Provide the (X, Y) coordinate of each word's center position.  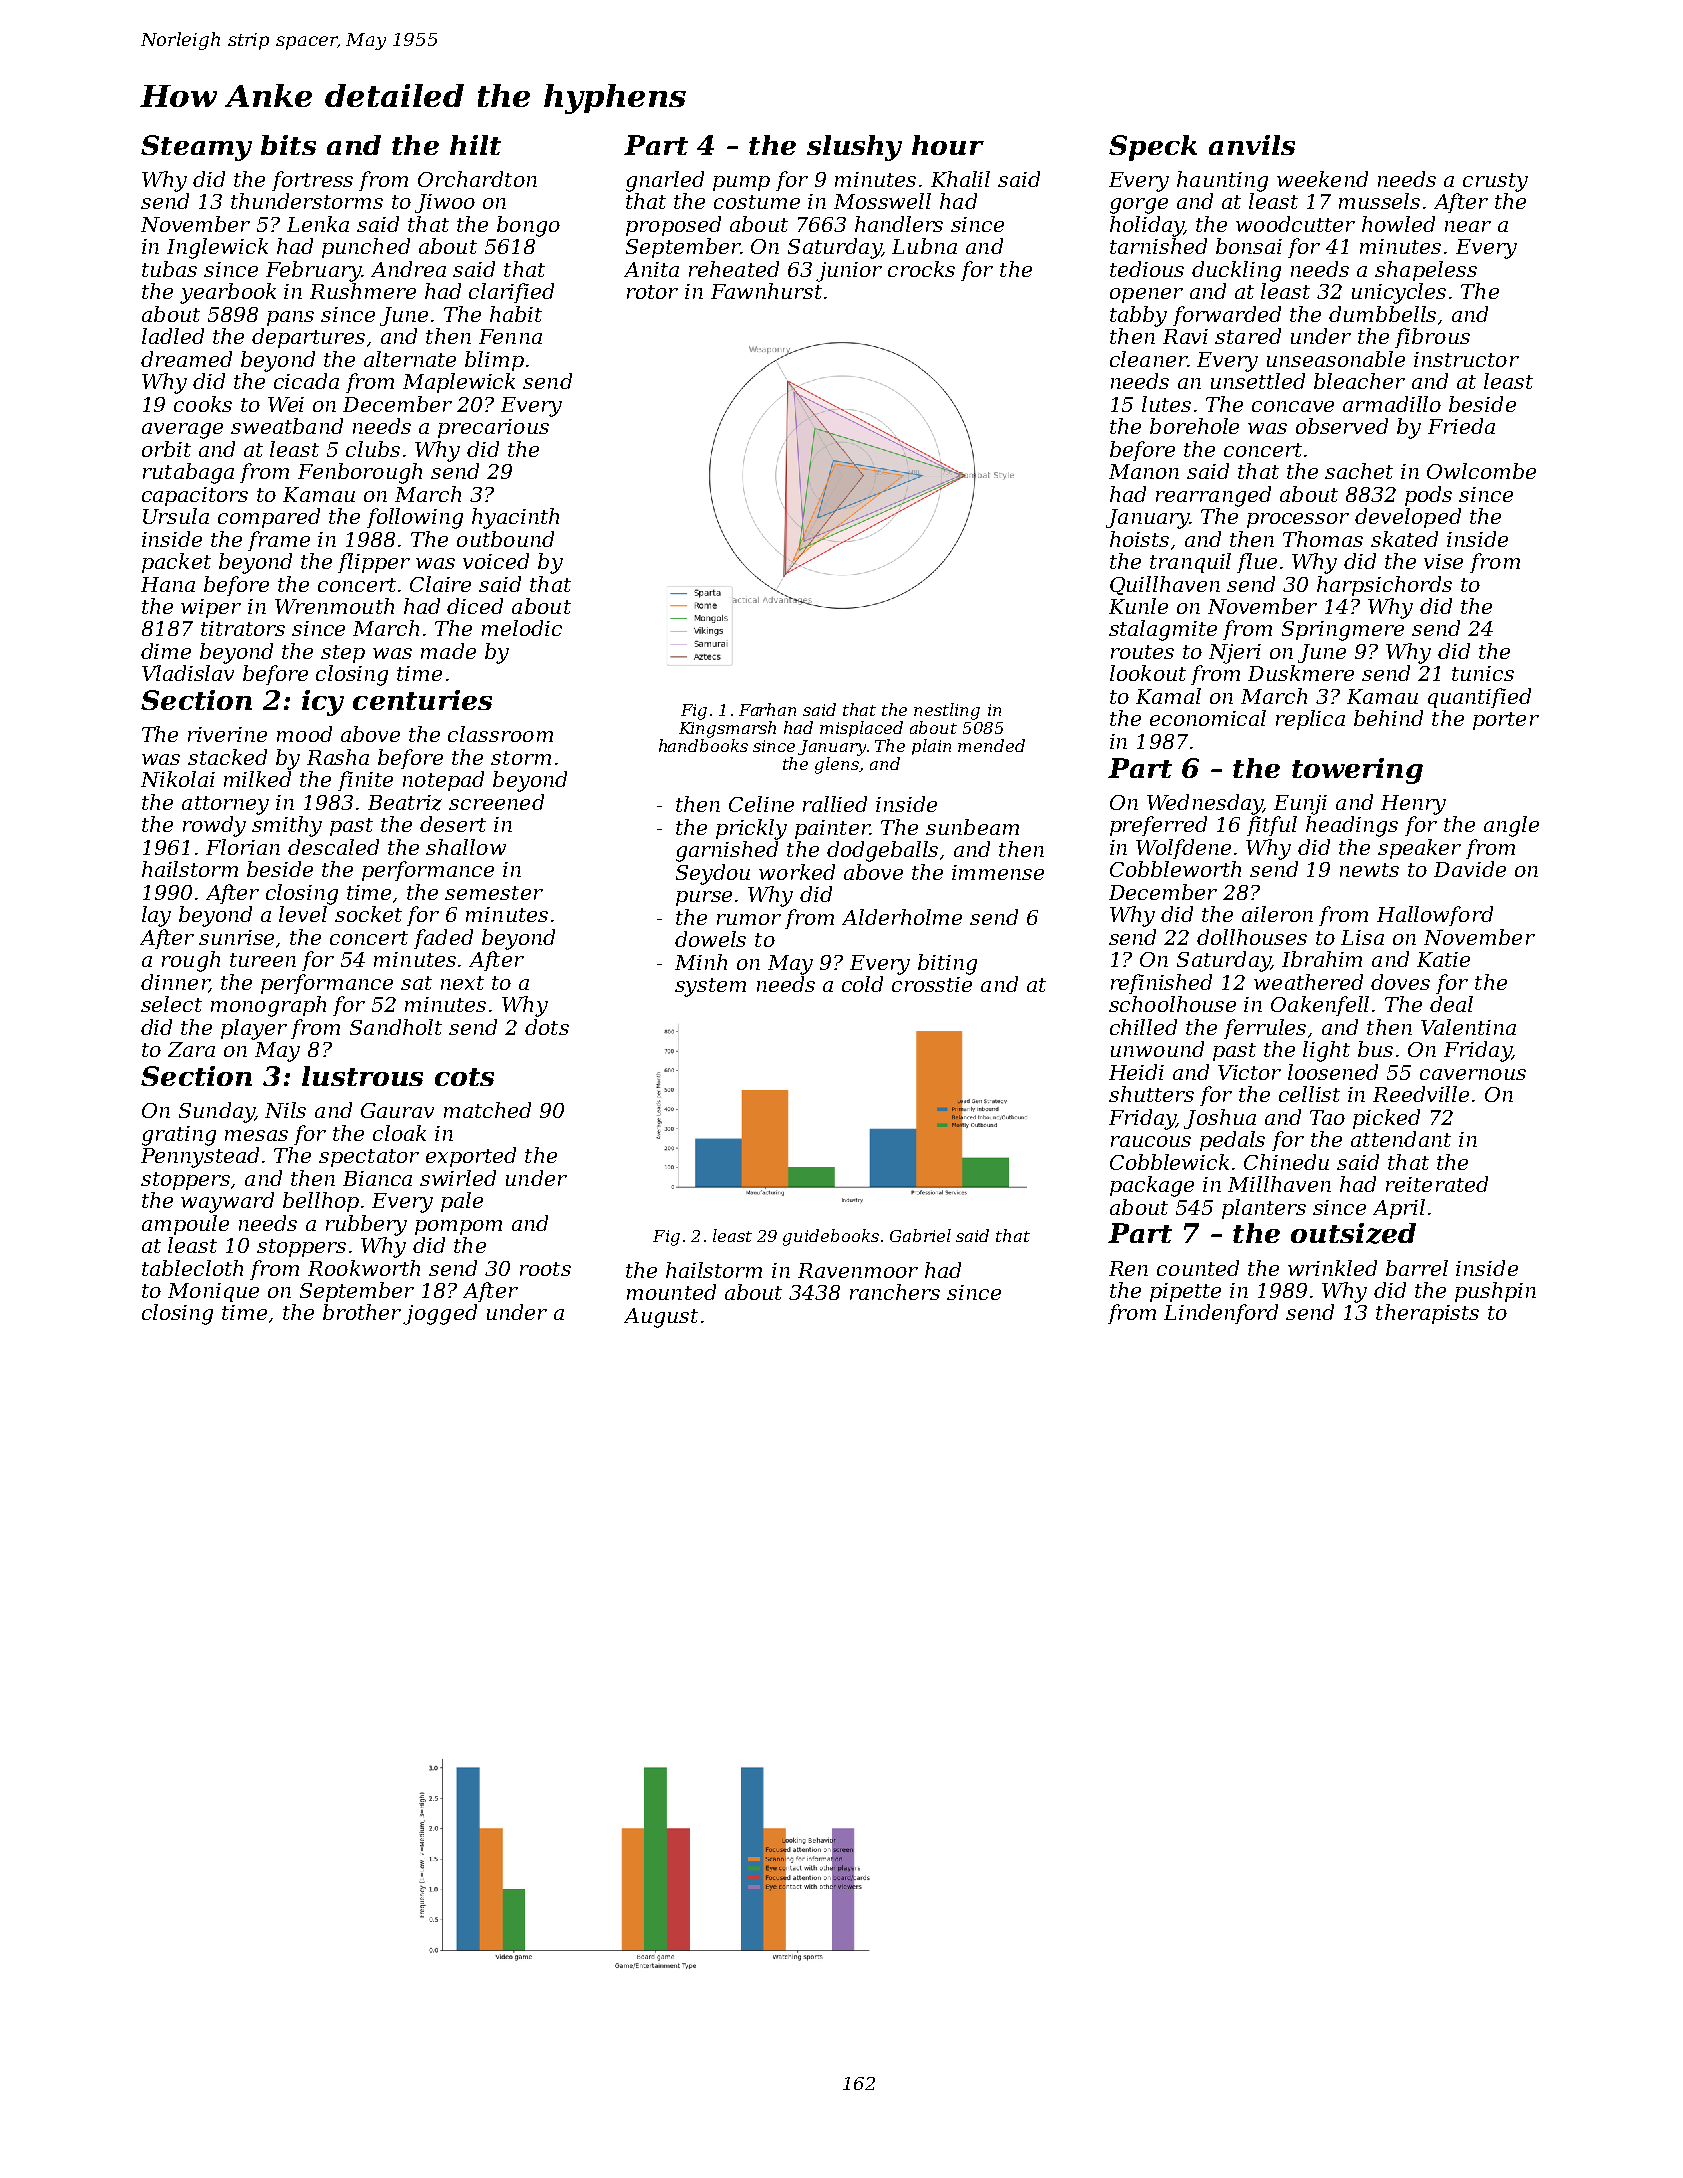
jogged (440, 1314)
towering (1357, 771)
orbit (166, 449)
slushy (854, 148)
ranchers (895, 1292)
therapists (1427, 1314)
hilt (475, 145)
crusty (1495, 182)
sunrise (236, 937)
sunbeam (972, 827)
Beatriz (405, 803)
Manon (1144, 471)
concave (1293, 406)
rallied (835, 804)
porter (1506, 721)
